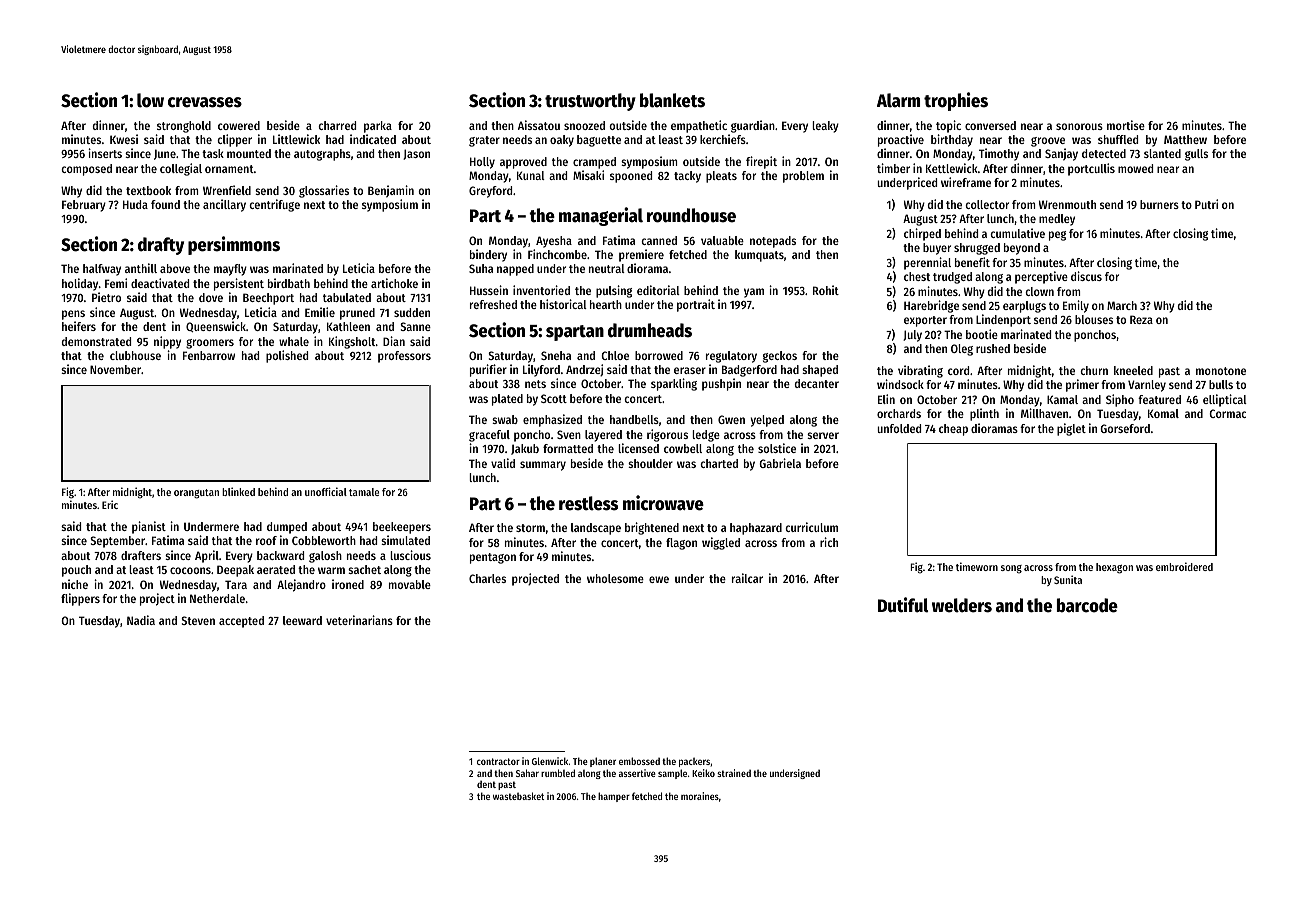 The width and height of the image is (1308, 924). Describe the element at coordinates (412, 312) in the image. I see `sudden` at that location.
